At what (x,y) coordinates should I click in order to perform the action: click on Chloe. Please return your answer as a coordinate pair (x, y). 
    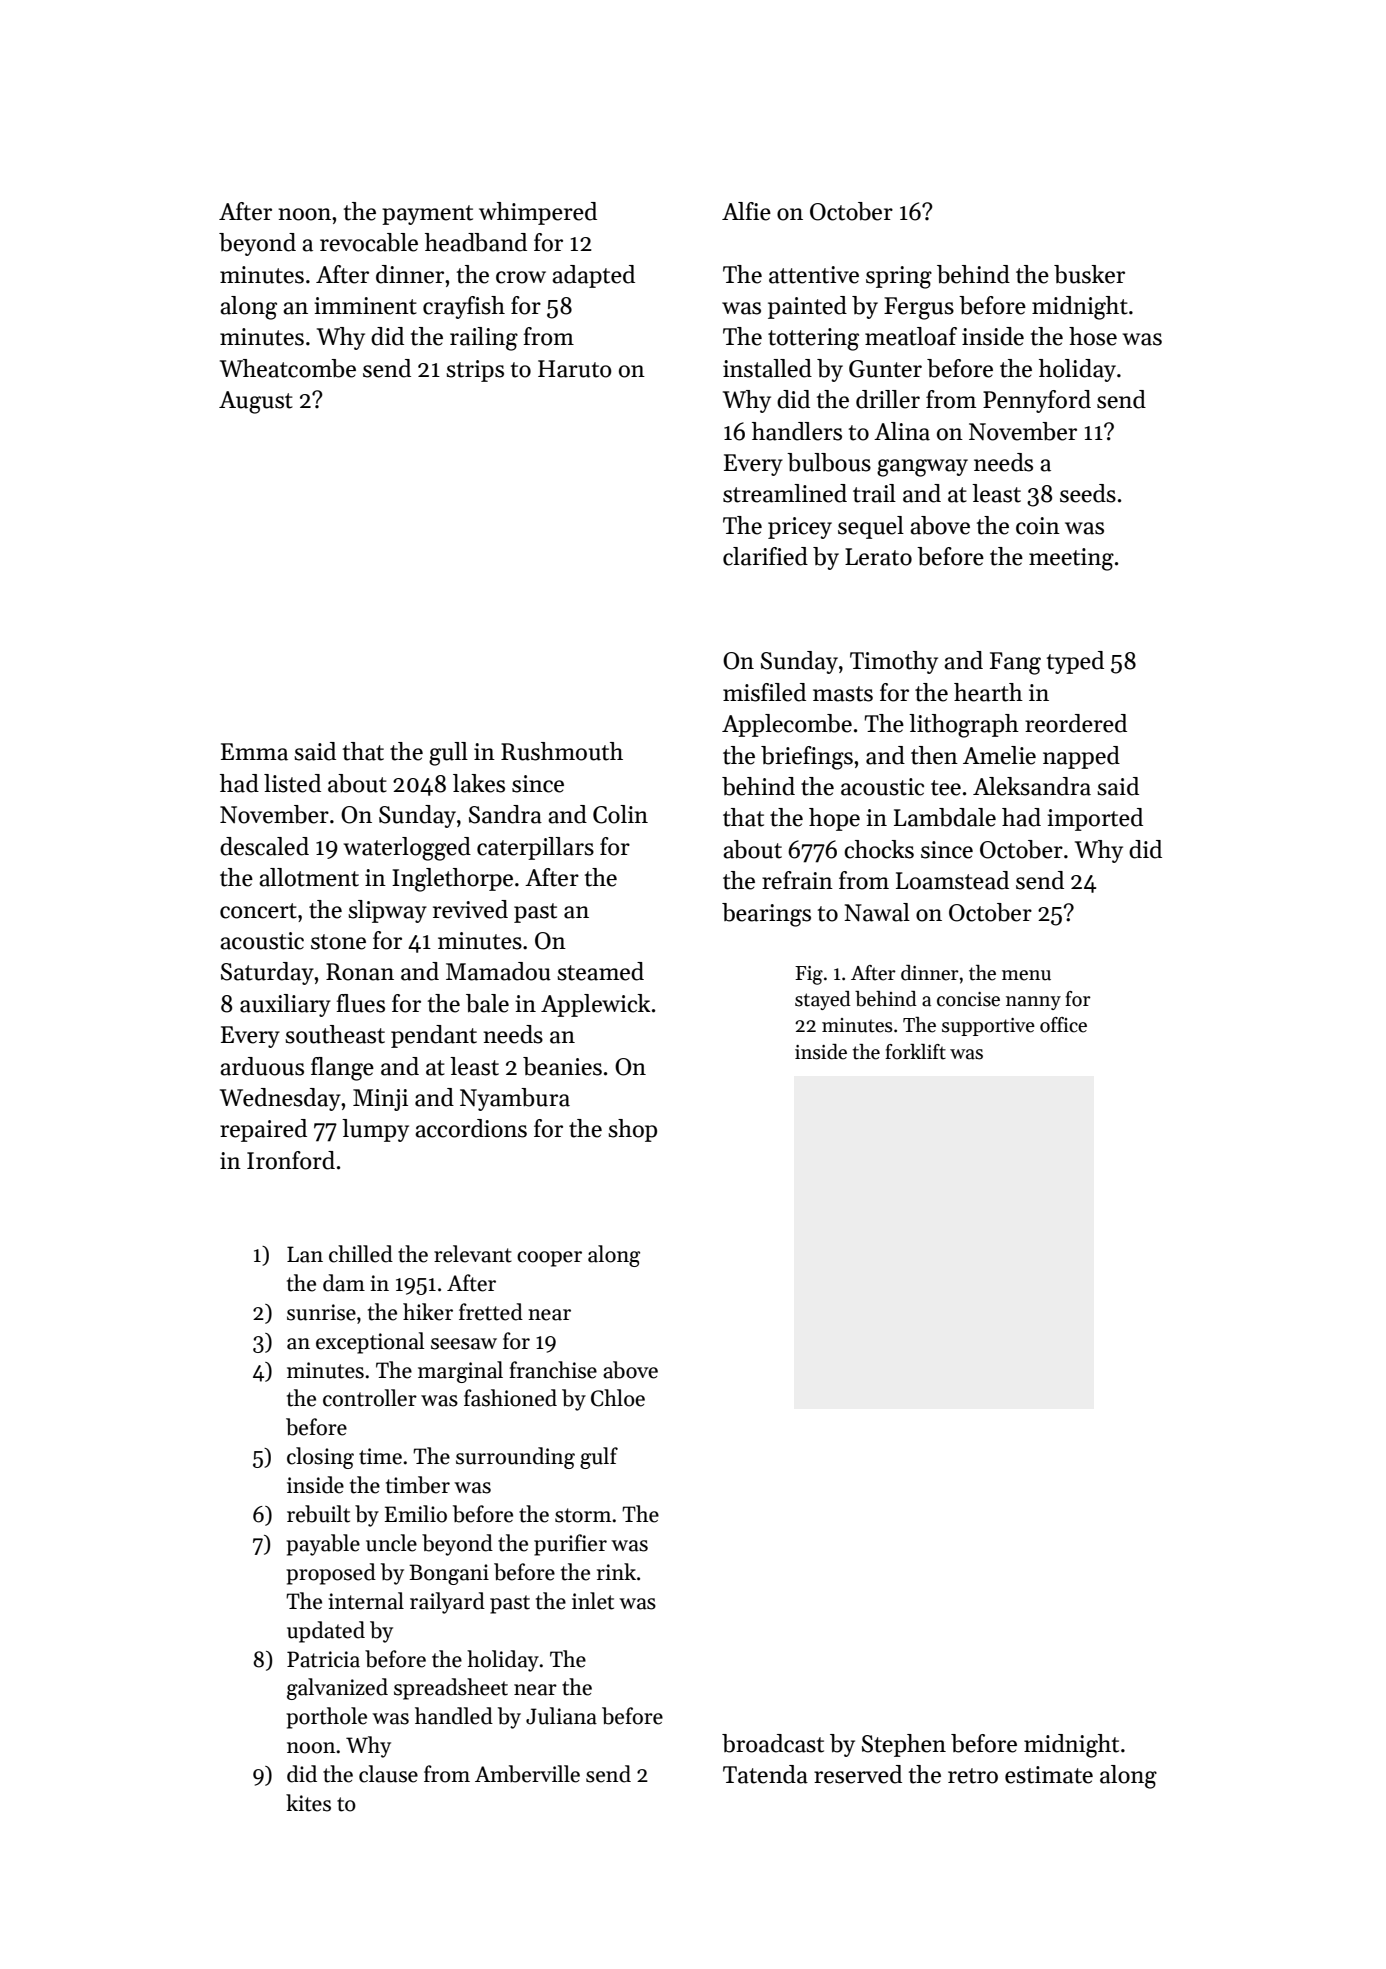
    Looking at the image, I should click on (618, 1398).
